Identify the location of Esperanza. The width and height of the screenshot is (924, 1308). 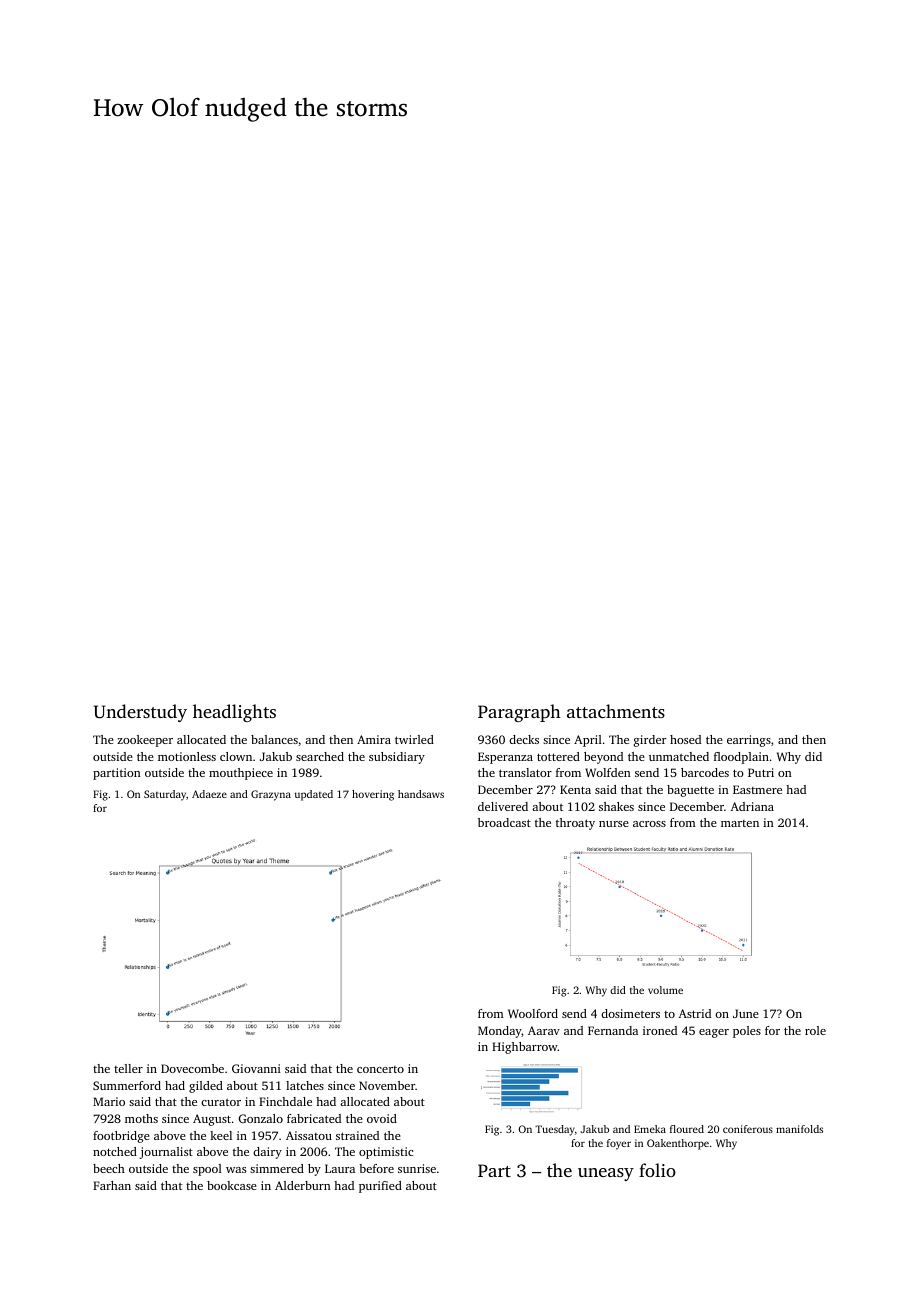
(505, 758).
